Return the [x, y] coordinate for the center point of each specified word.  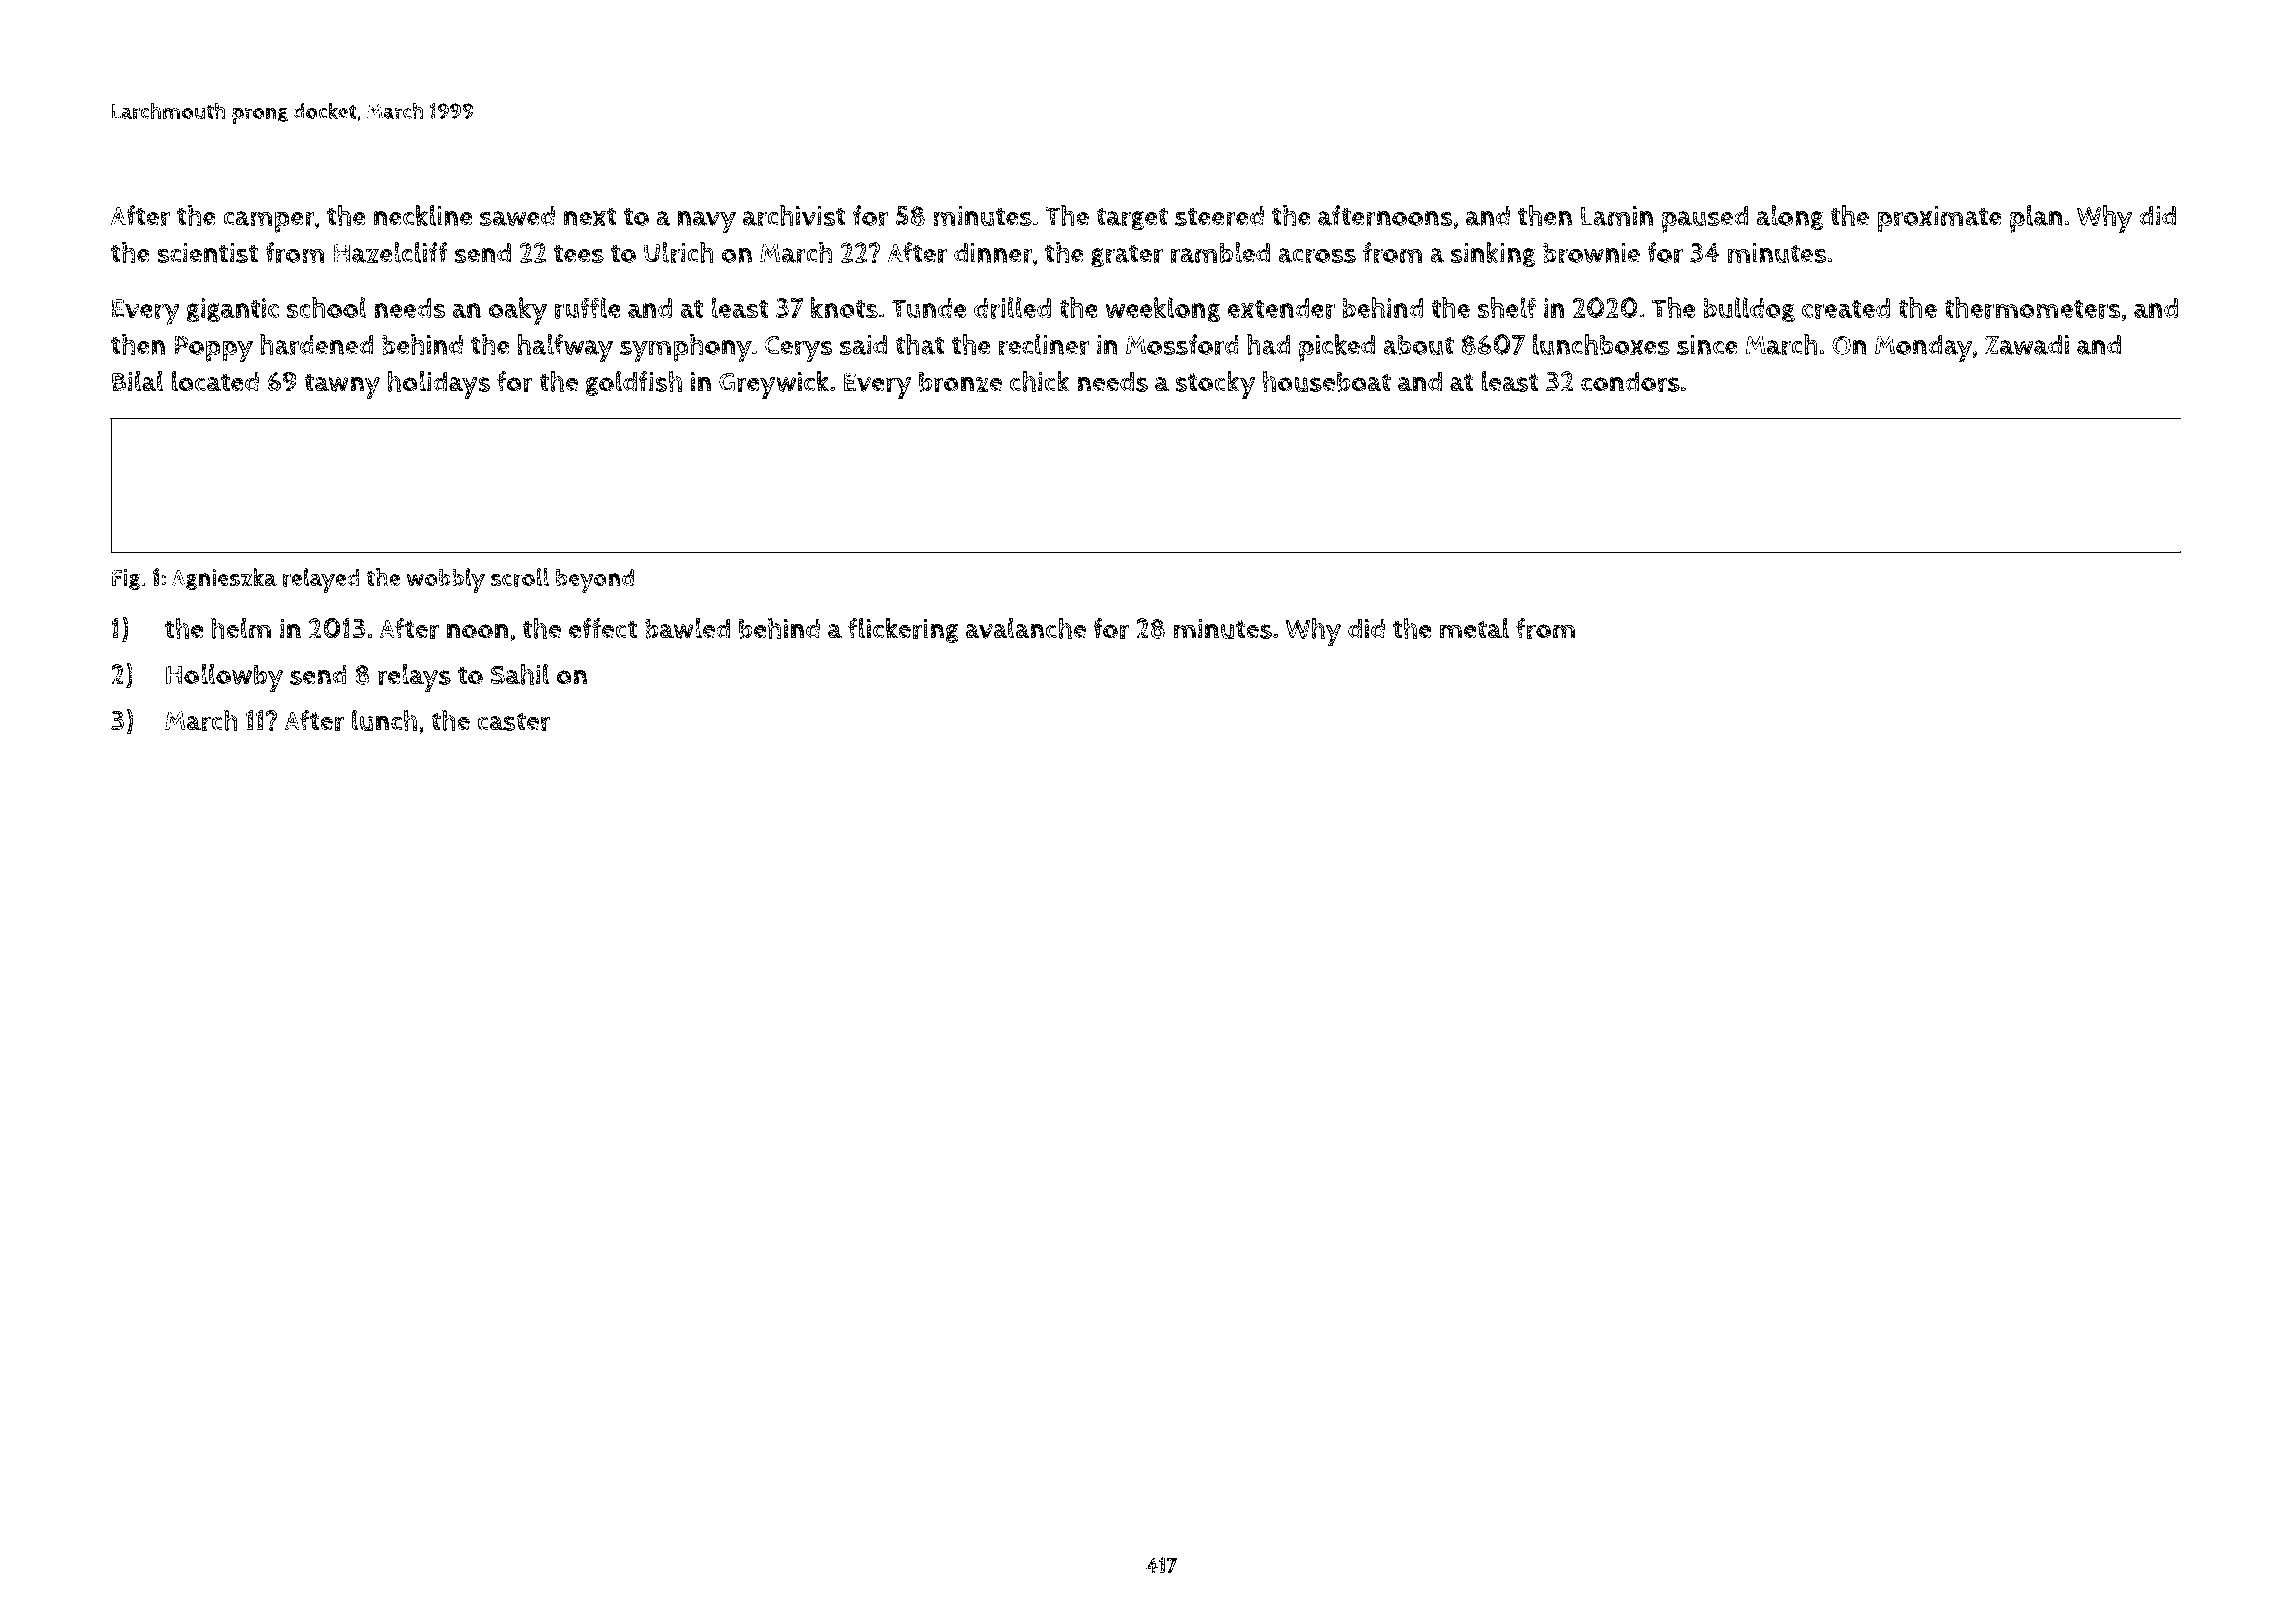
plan [2036, 219]
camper [269, 222]
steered [1219, 216]
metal [1474, 628]
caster [513, 721]
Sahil [519, 674]
